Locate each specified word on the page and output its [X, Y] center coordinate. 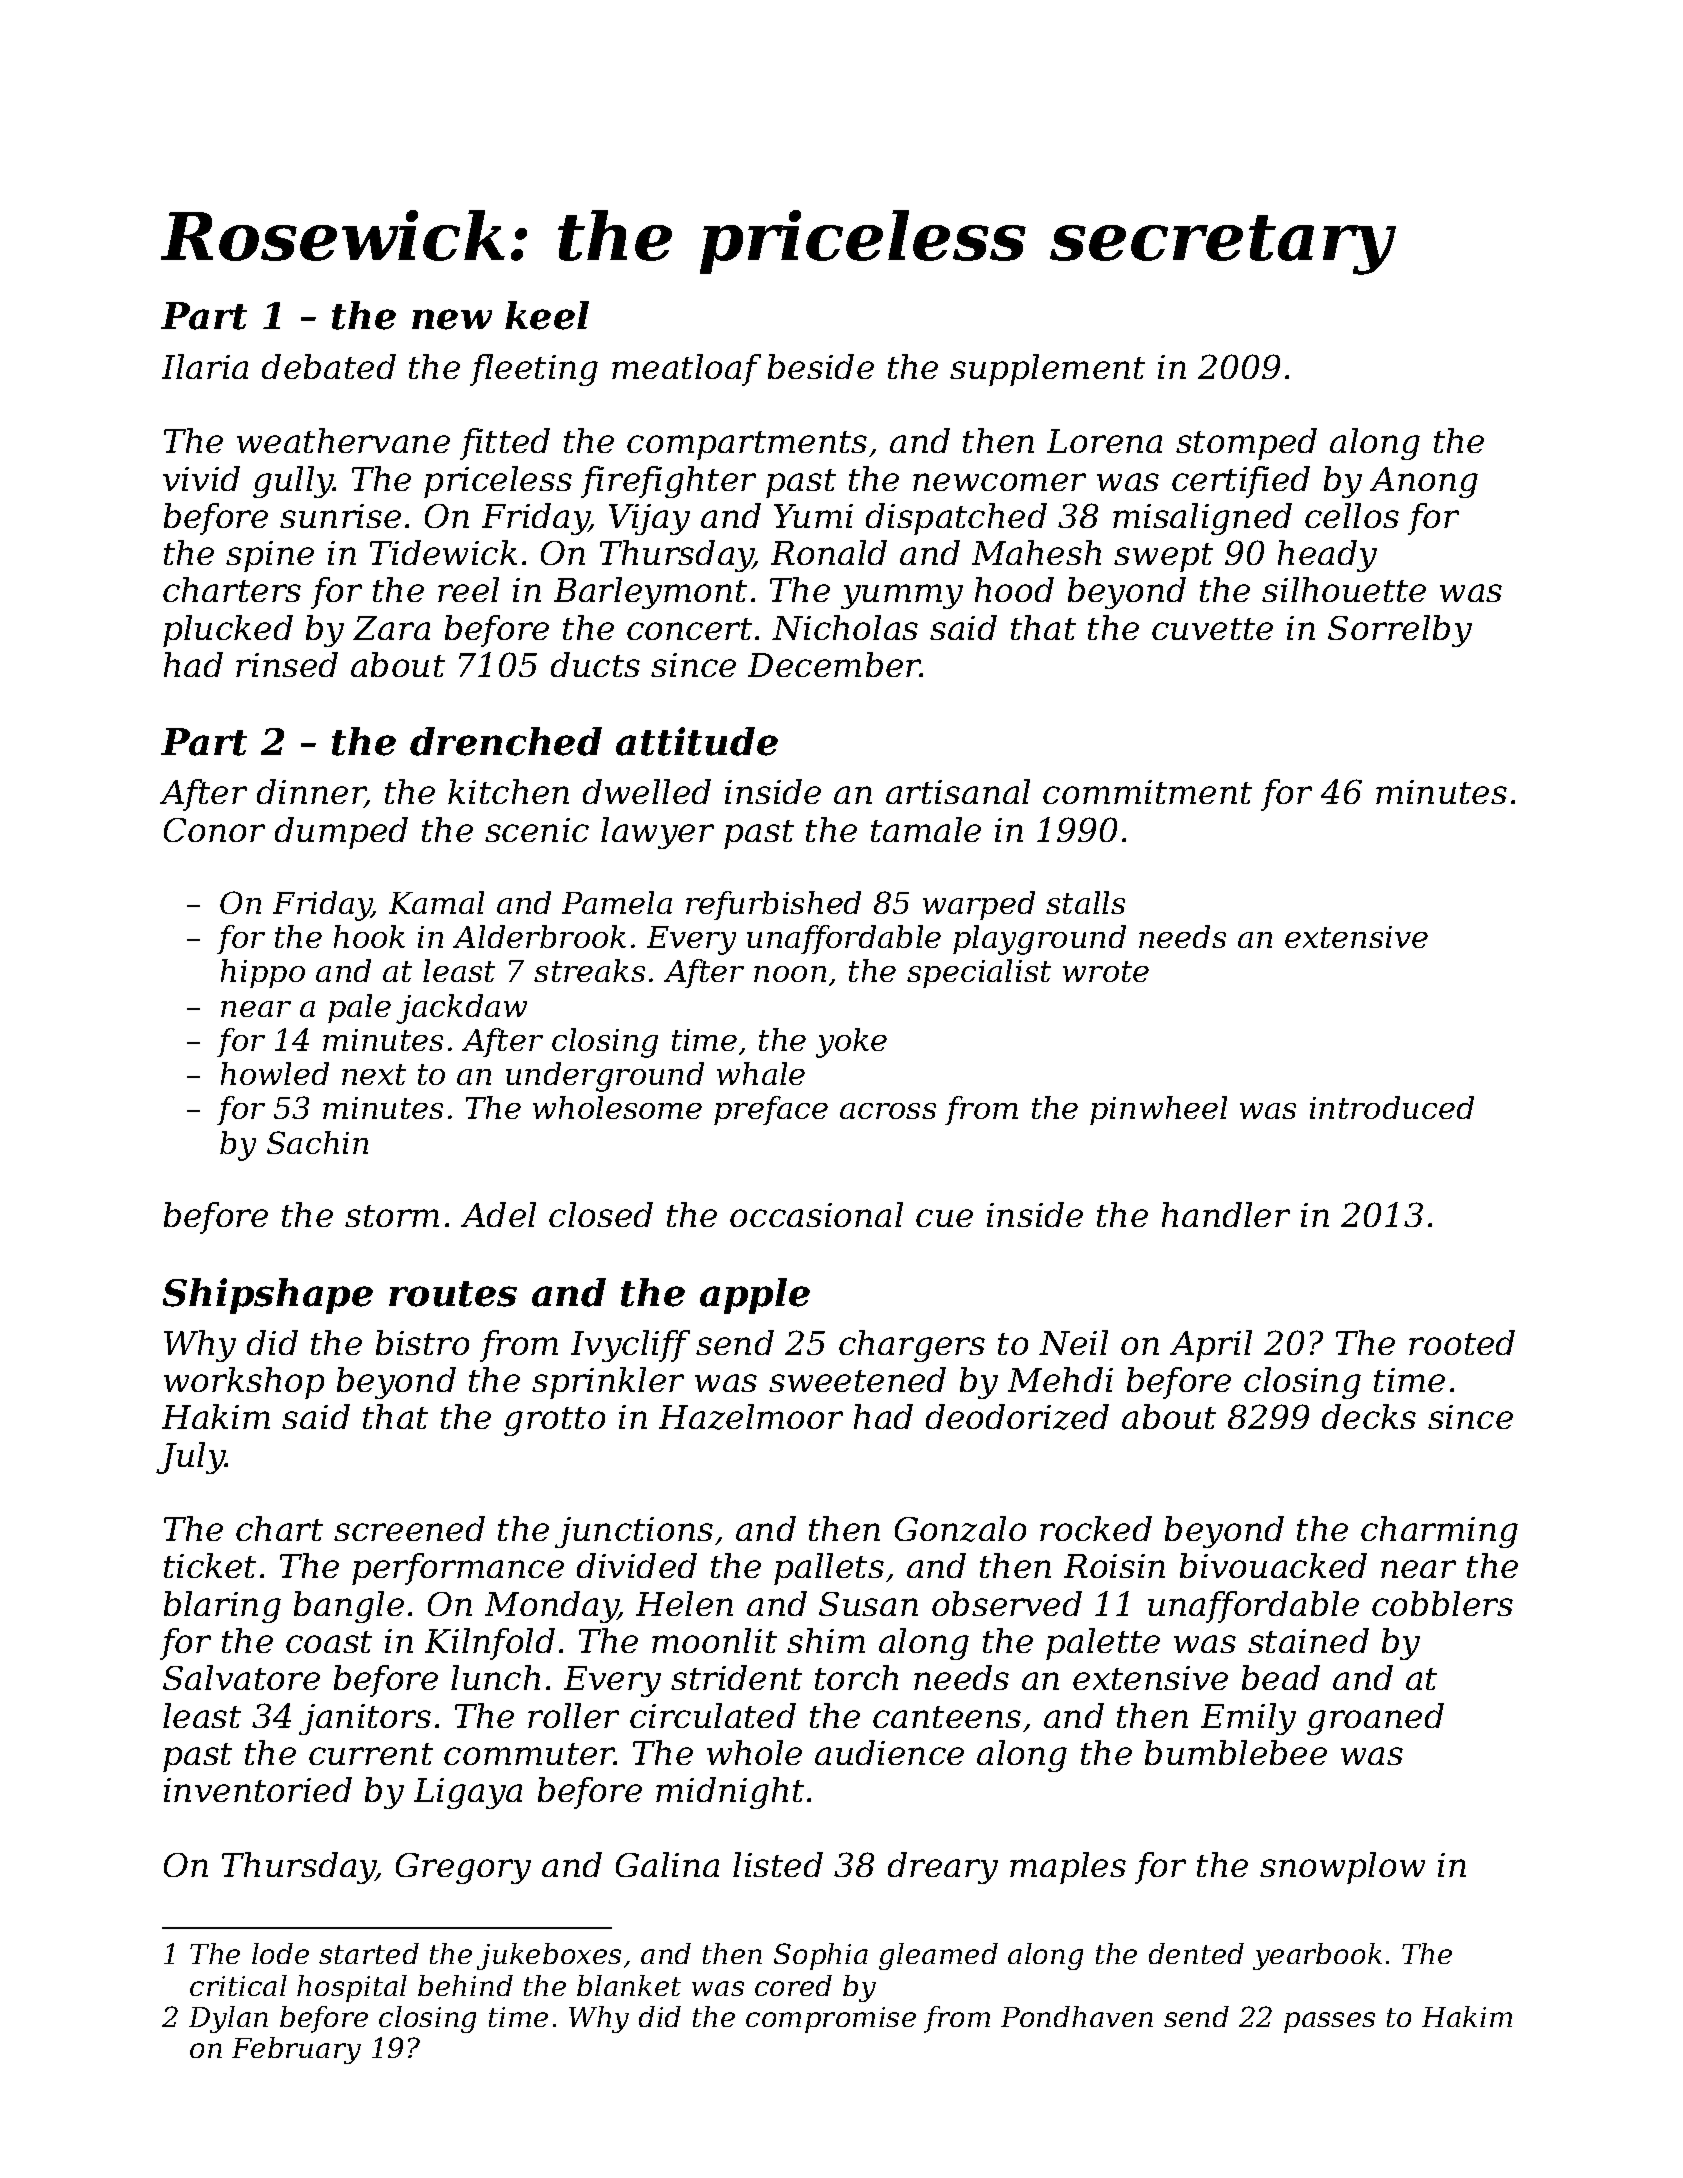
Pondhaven [1077, 2016]
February [296, 2050]
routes [453, 1294]
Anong [1424, 482]
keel [547, 315]
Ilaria [205, 366]
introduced [1392, 1107]
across [888, 1111]
